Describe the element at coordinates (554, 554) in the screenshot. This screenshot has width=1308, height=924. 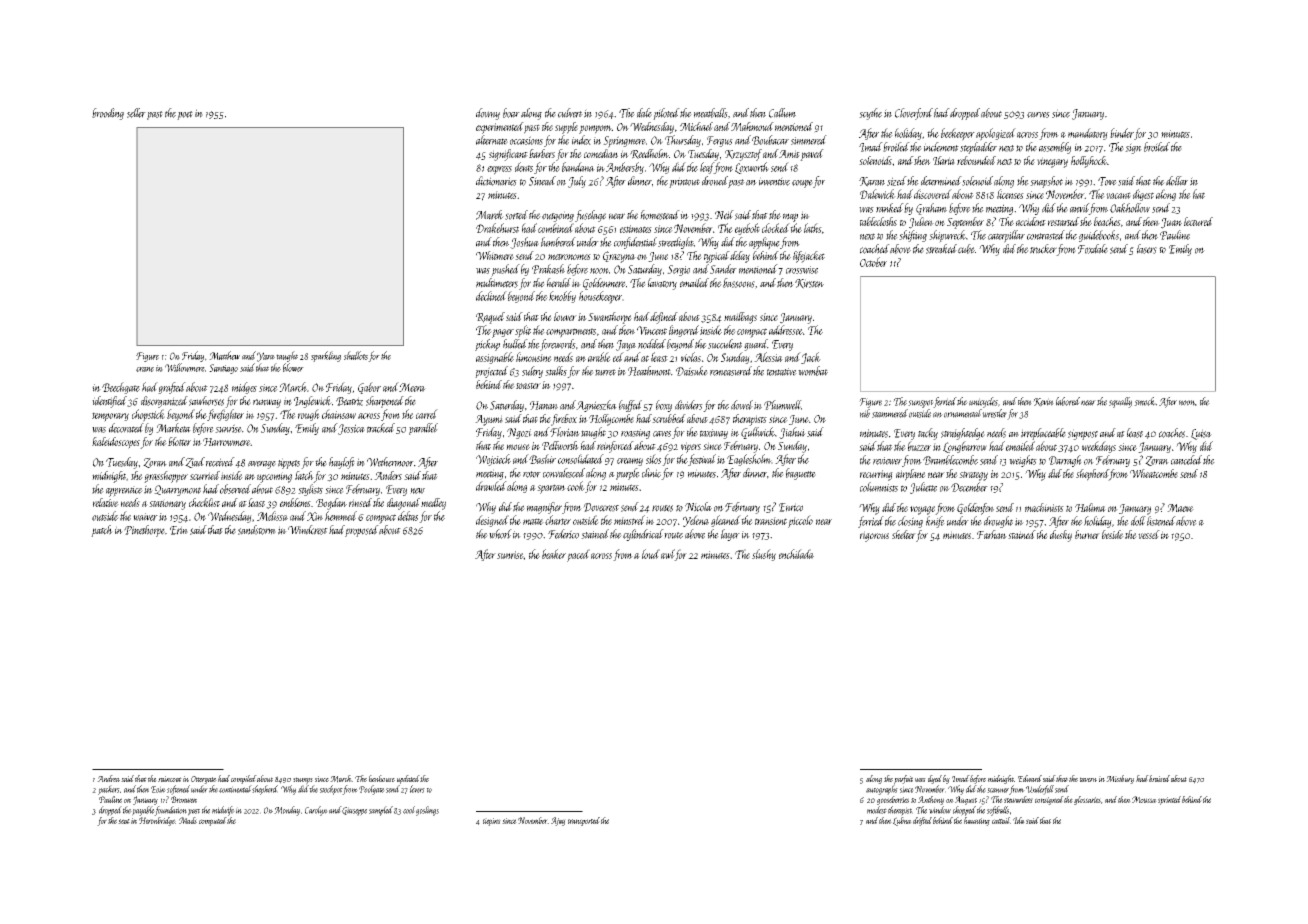
I see `beaker` at that location.
